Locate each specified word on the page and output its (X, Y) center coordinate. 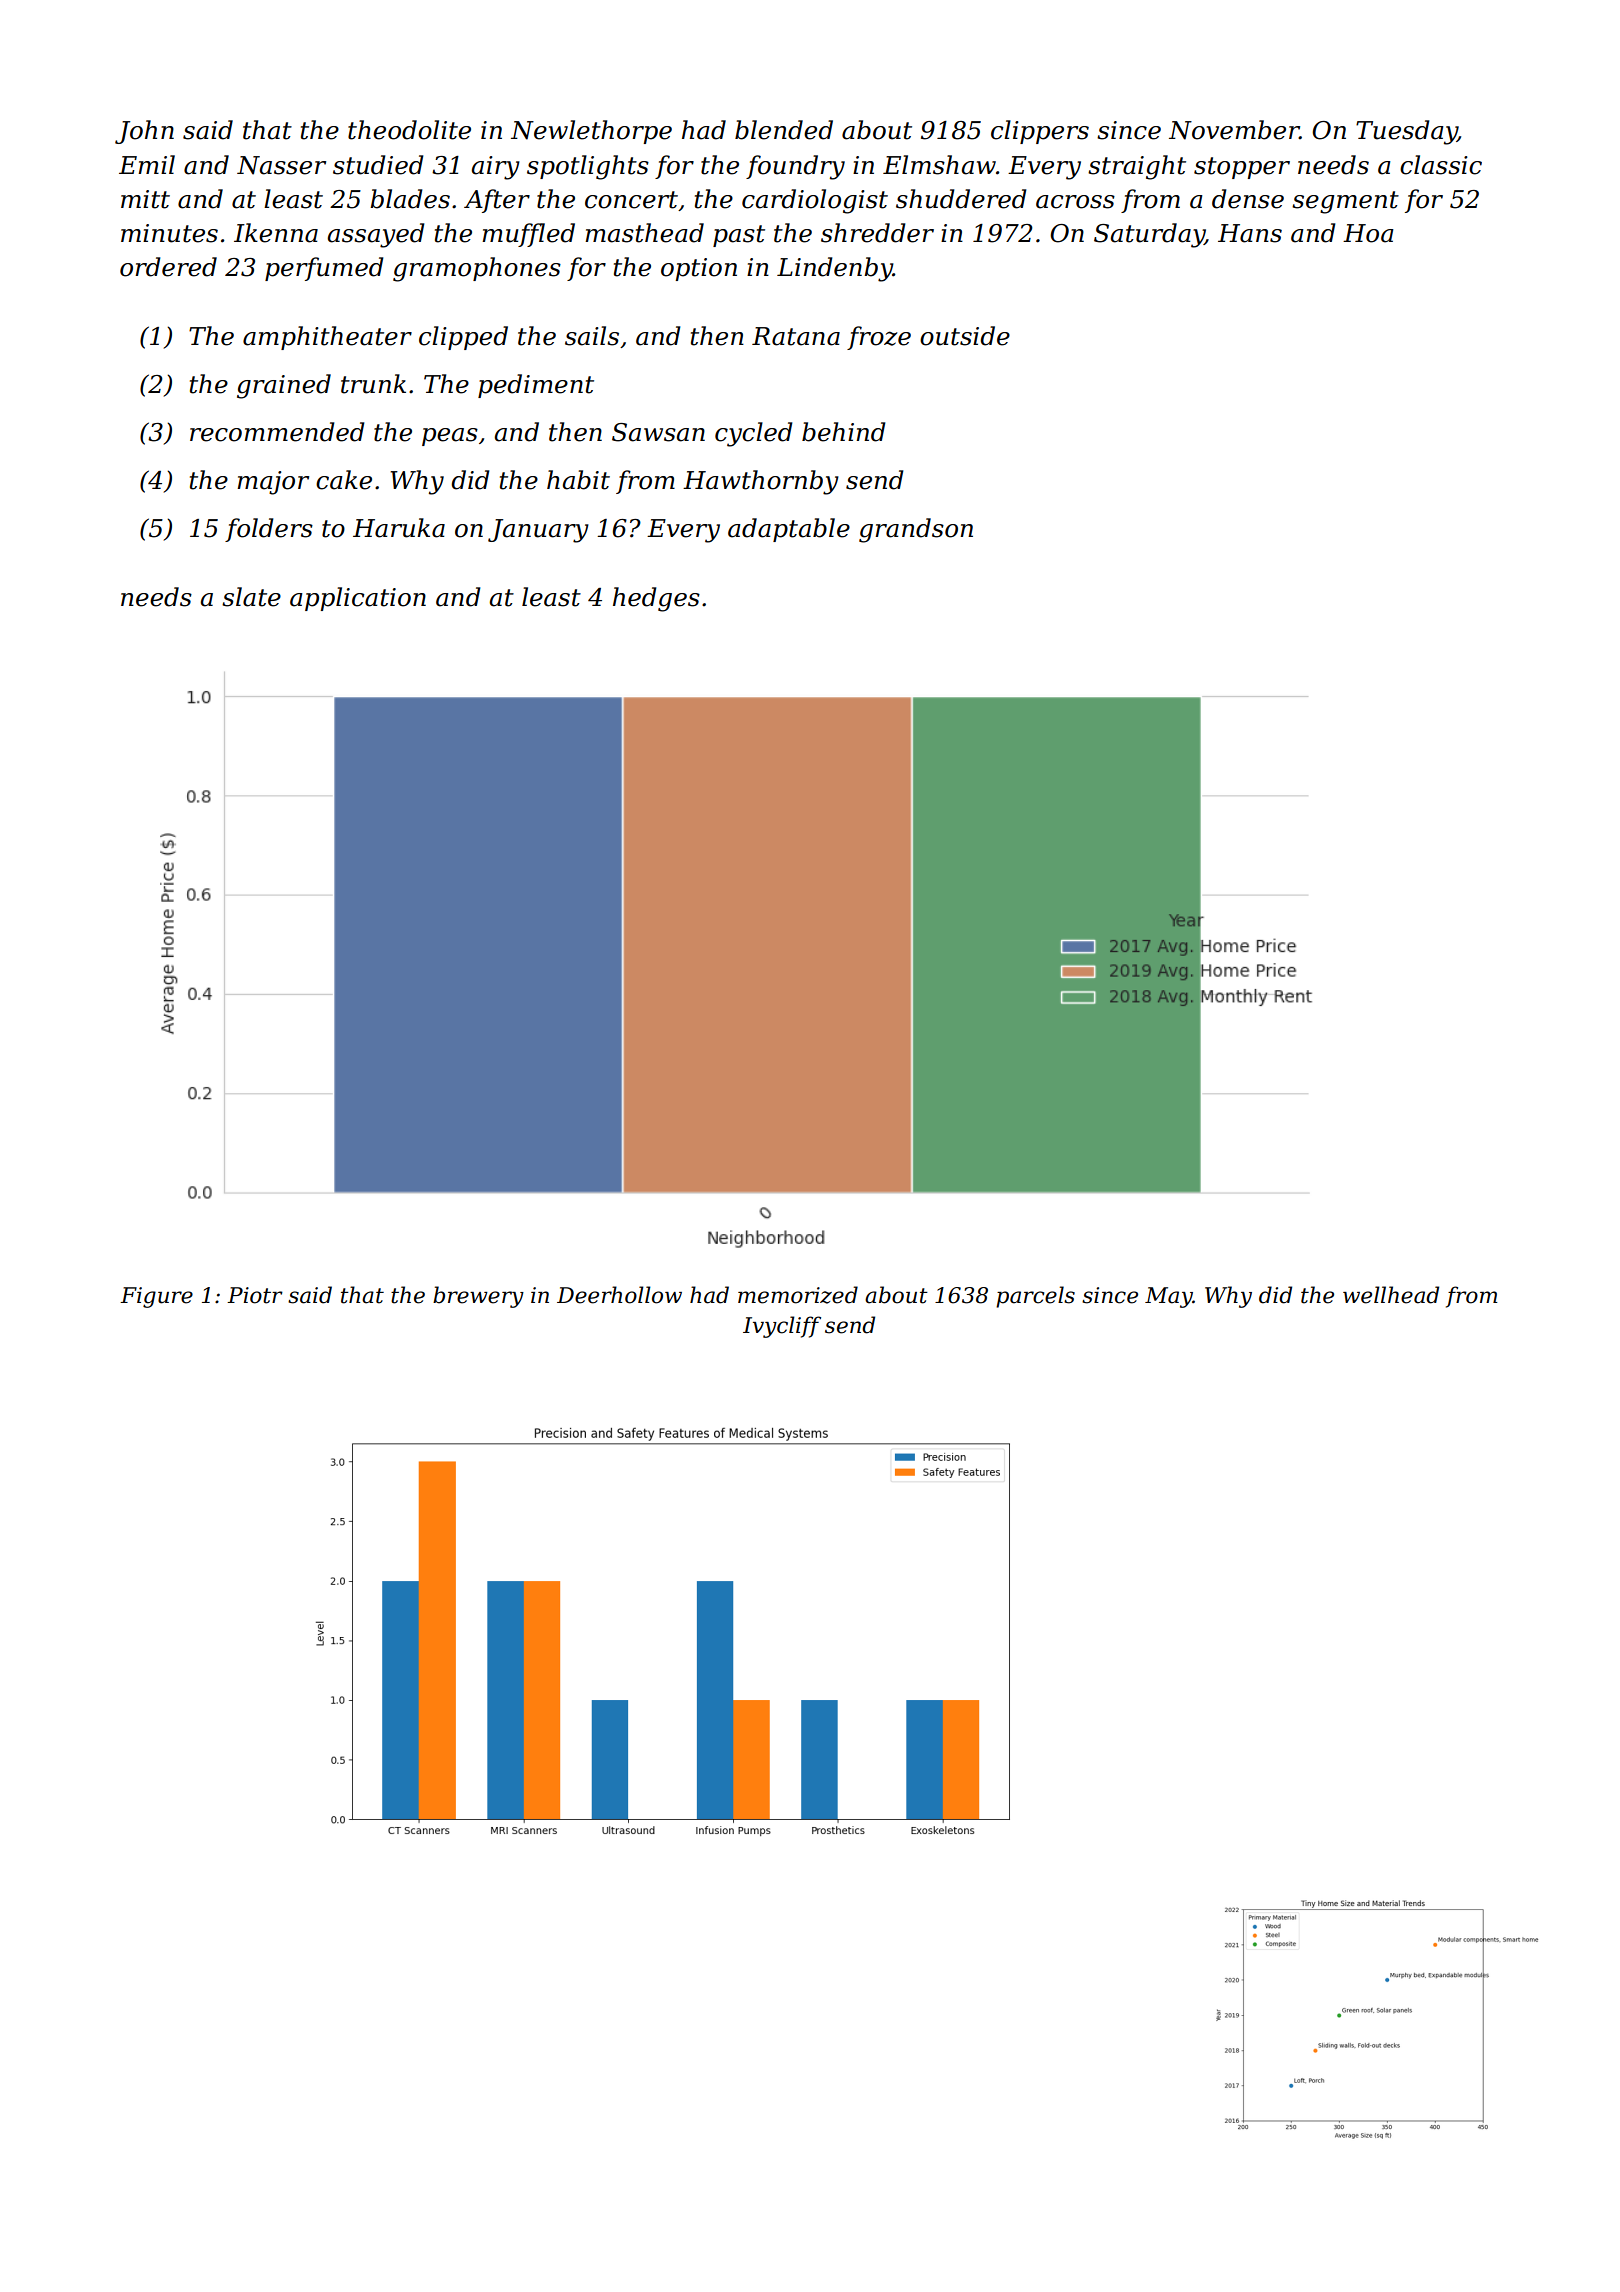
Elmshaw (939, 165)
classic (1441, 165)
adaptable (789, 530)
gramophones (477, 269)
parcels (1035, 1297)
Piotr (255, 1295)
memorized (798, 1295)
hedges (656, 599)
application (358, 599)
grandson (916, 530)
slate (251, 597)
